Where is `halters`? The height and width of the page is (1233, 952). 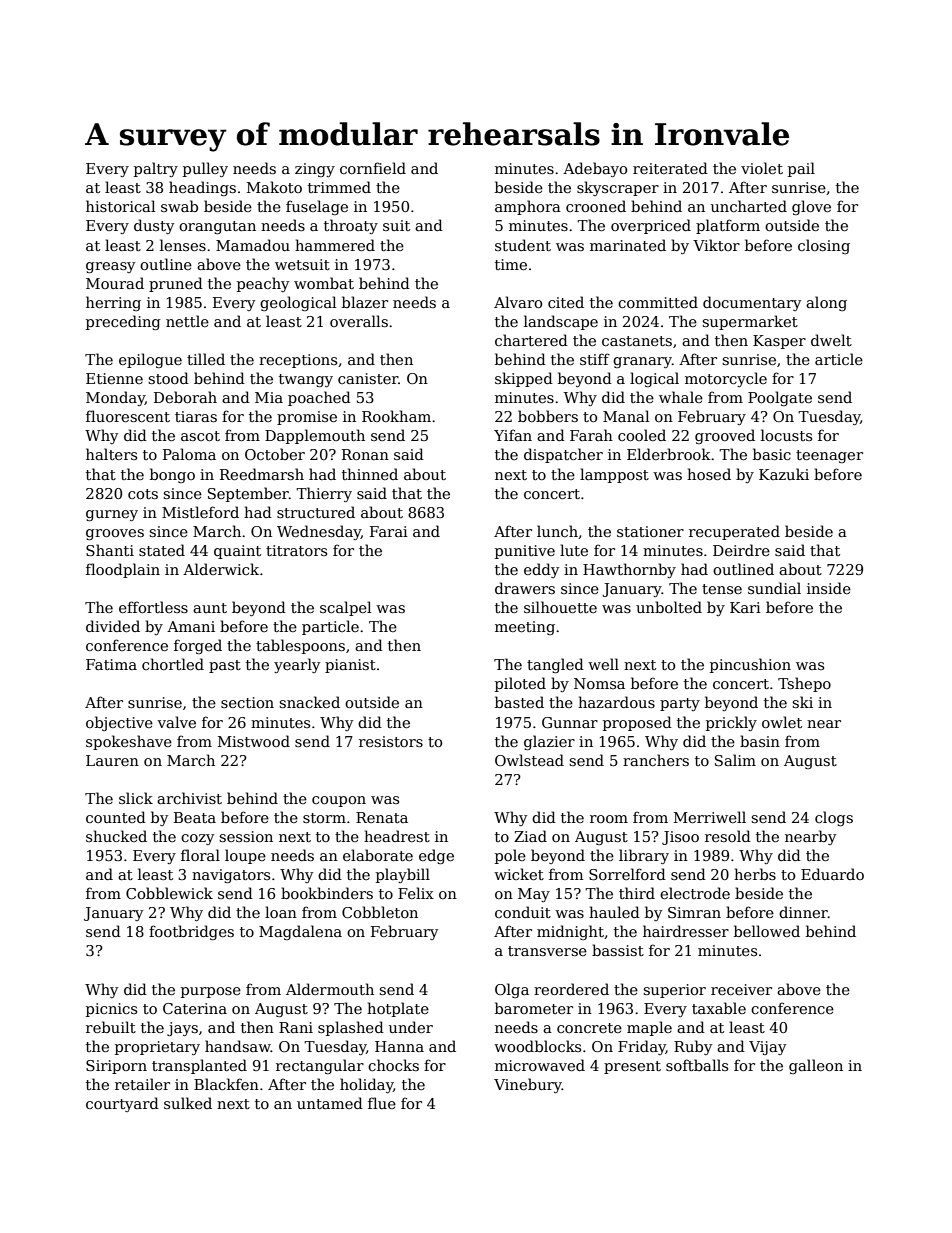 halters is located at coordinates (111, 454).
